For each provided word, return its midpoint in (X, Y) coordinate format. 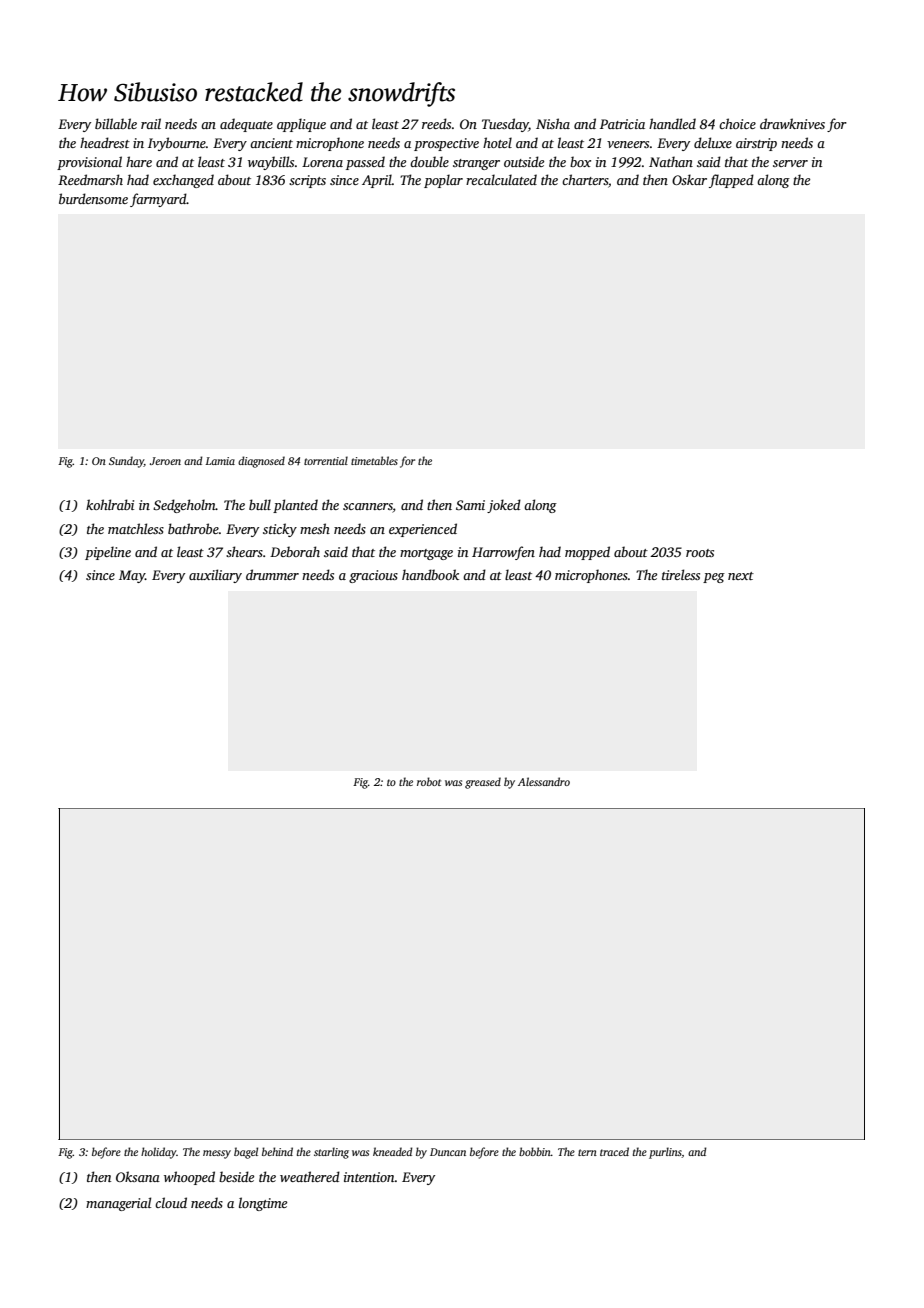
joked (504, 506)
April (377, 181)
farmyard (158, 200)
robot (429, 781)
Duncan (448, 1152)
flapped (731, 181)
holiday (159, 1153)
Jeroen (165, 461)
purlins (665, 1153)
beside (236, 1176)
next (741, 576)
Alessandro (544, 781)
